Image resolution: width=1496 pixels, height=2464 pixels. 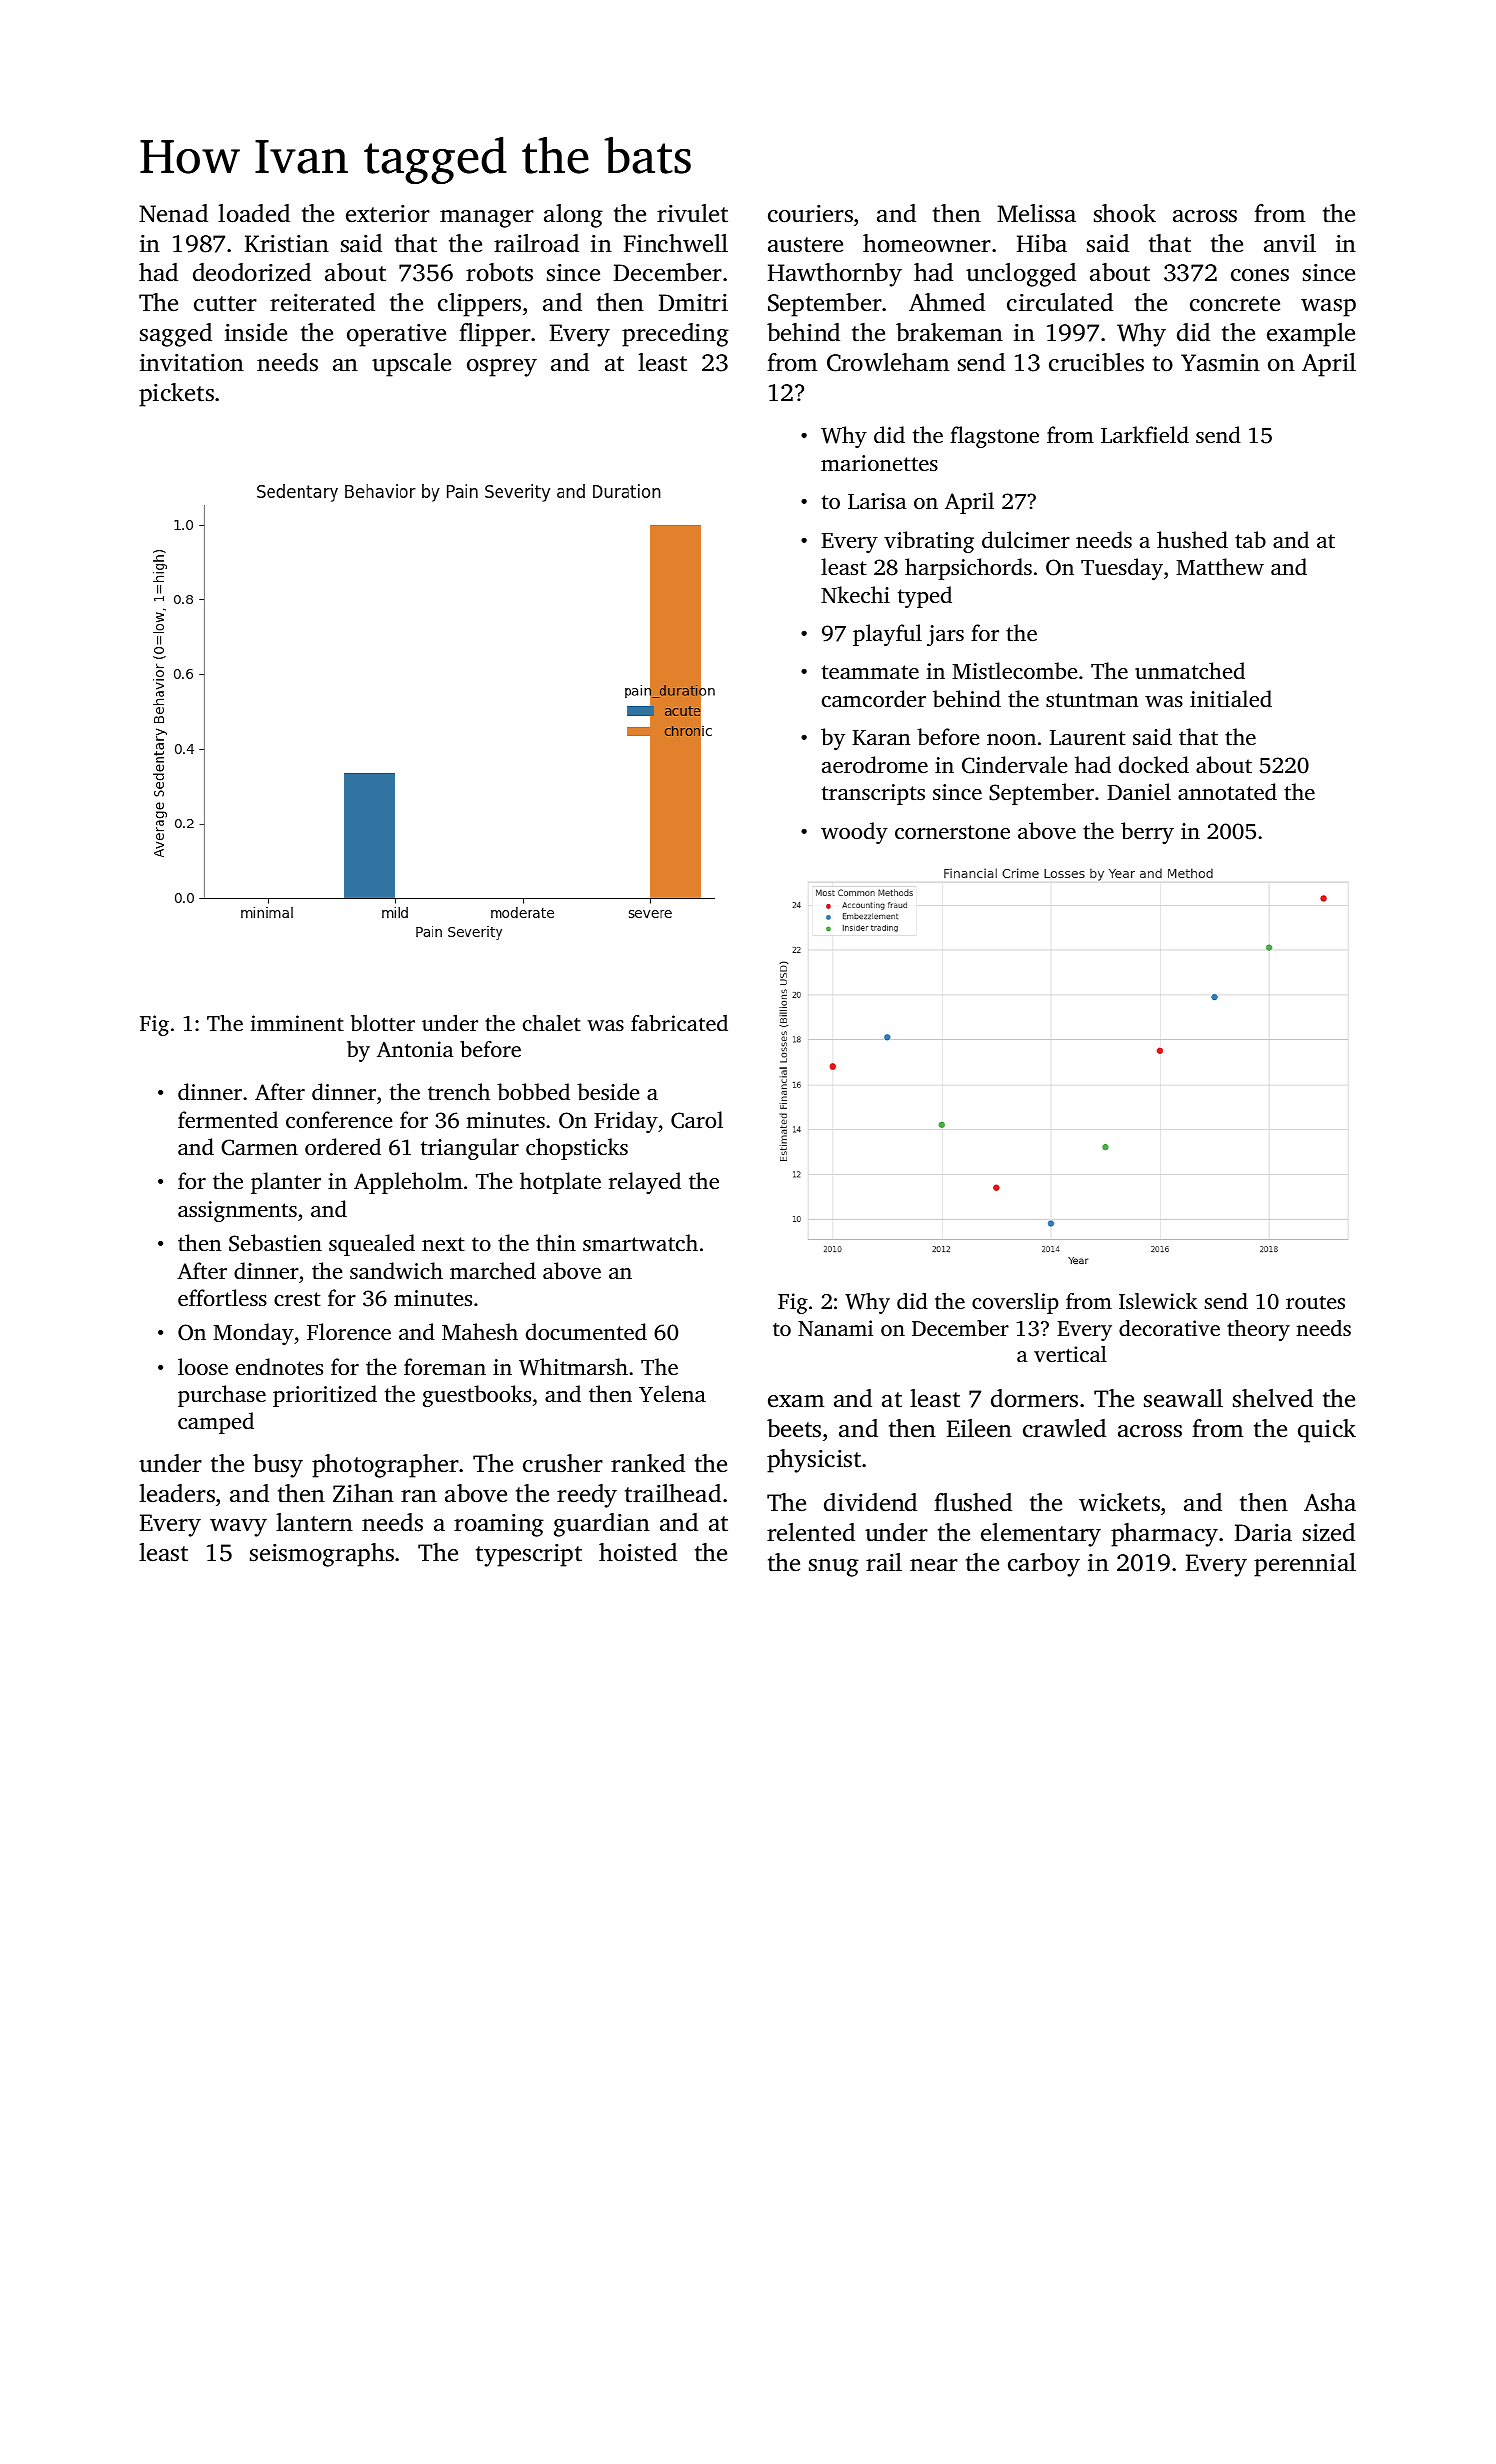 What do you see at coordinates (173, 213) in the document?
I see `Nenad` at bounding box center [173, 213].
